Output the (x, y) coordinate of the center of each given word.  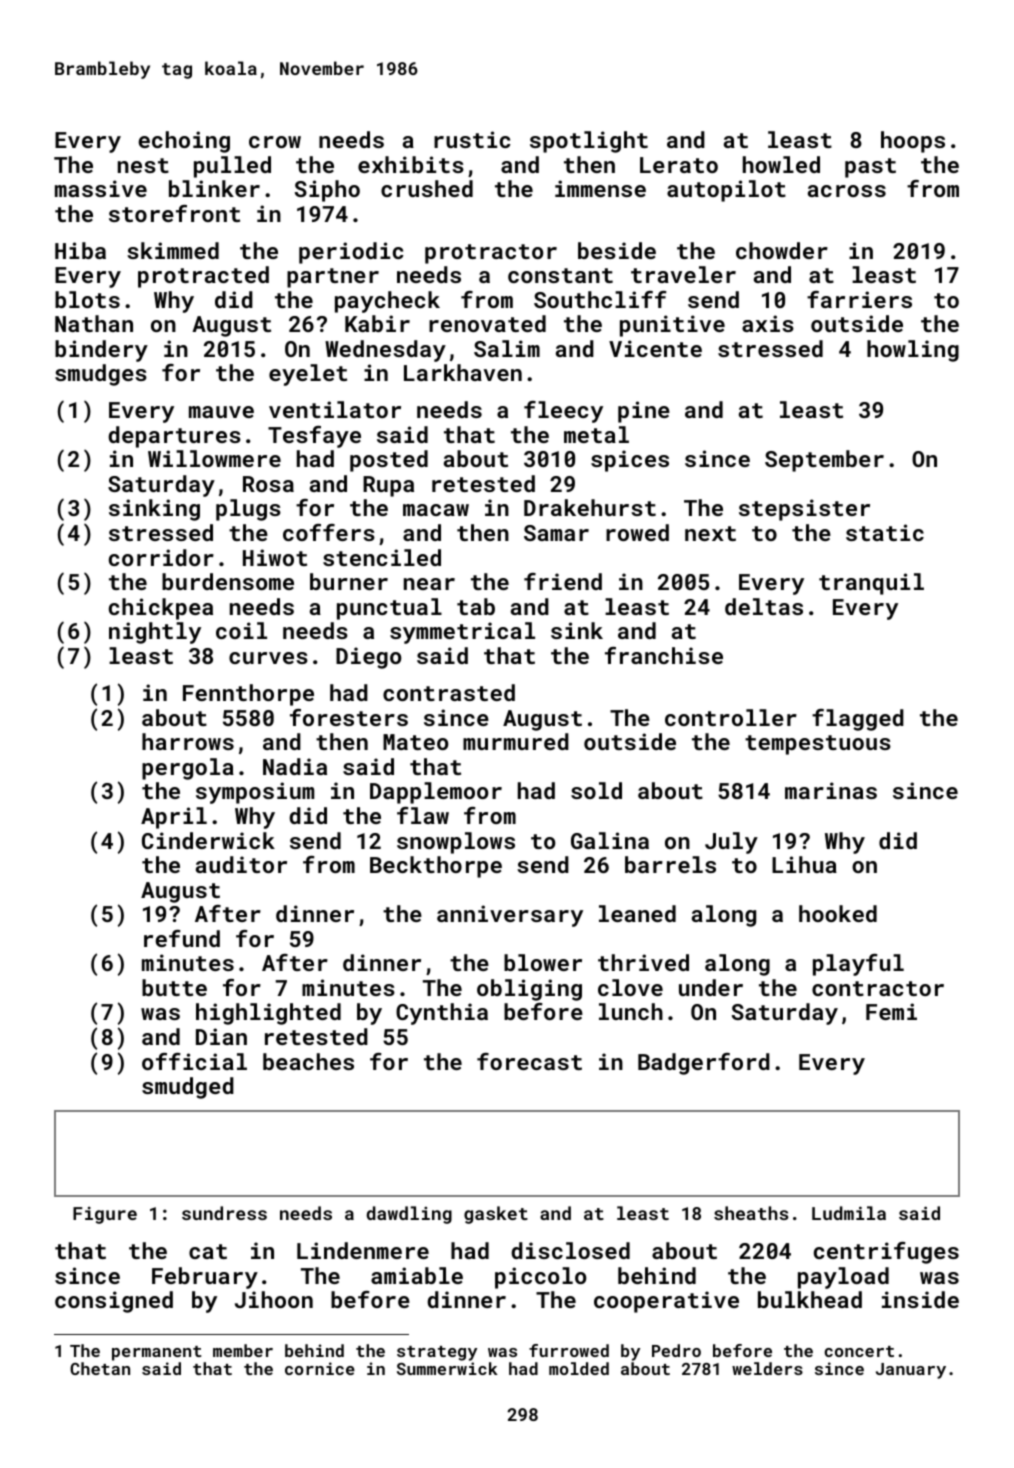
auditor (241, 864)
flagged (858, 720)
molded (579, 1368)
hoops (913, 142)
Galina (610, 840)
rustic (472, 139)
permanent (156, 1353)
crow (275, 142)
